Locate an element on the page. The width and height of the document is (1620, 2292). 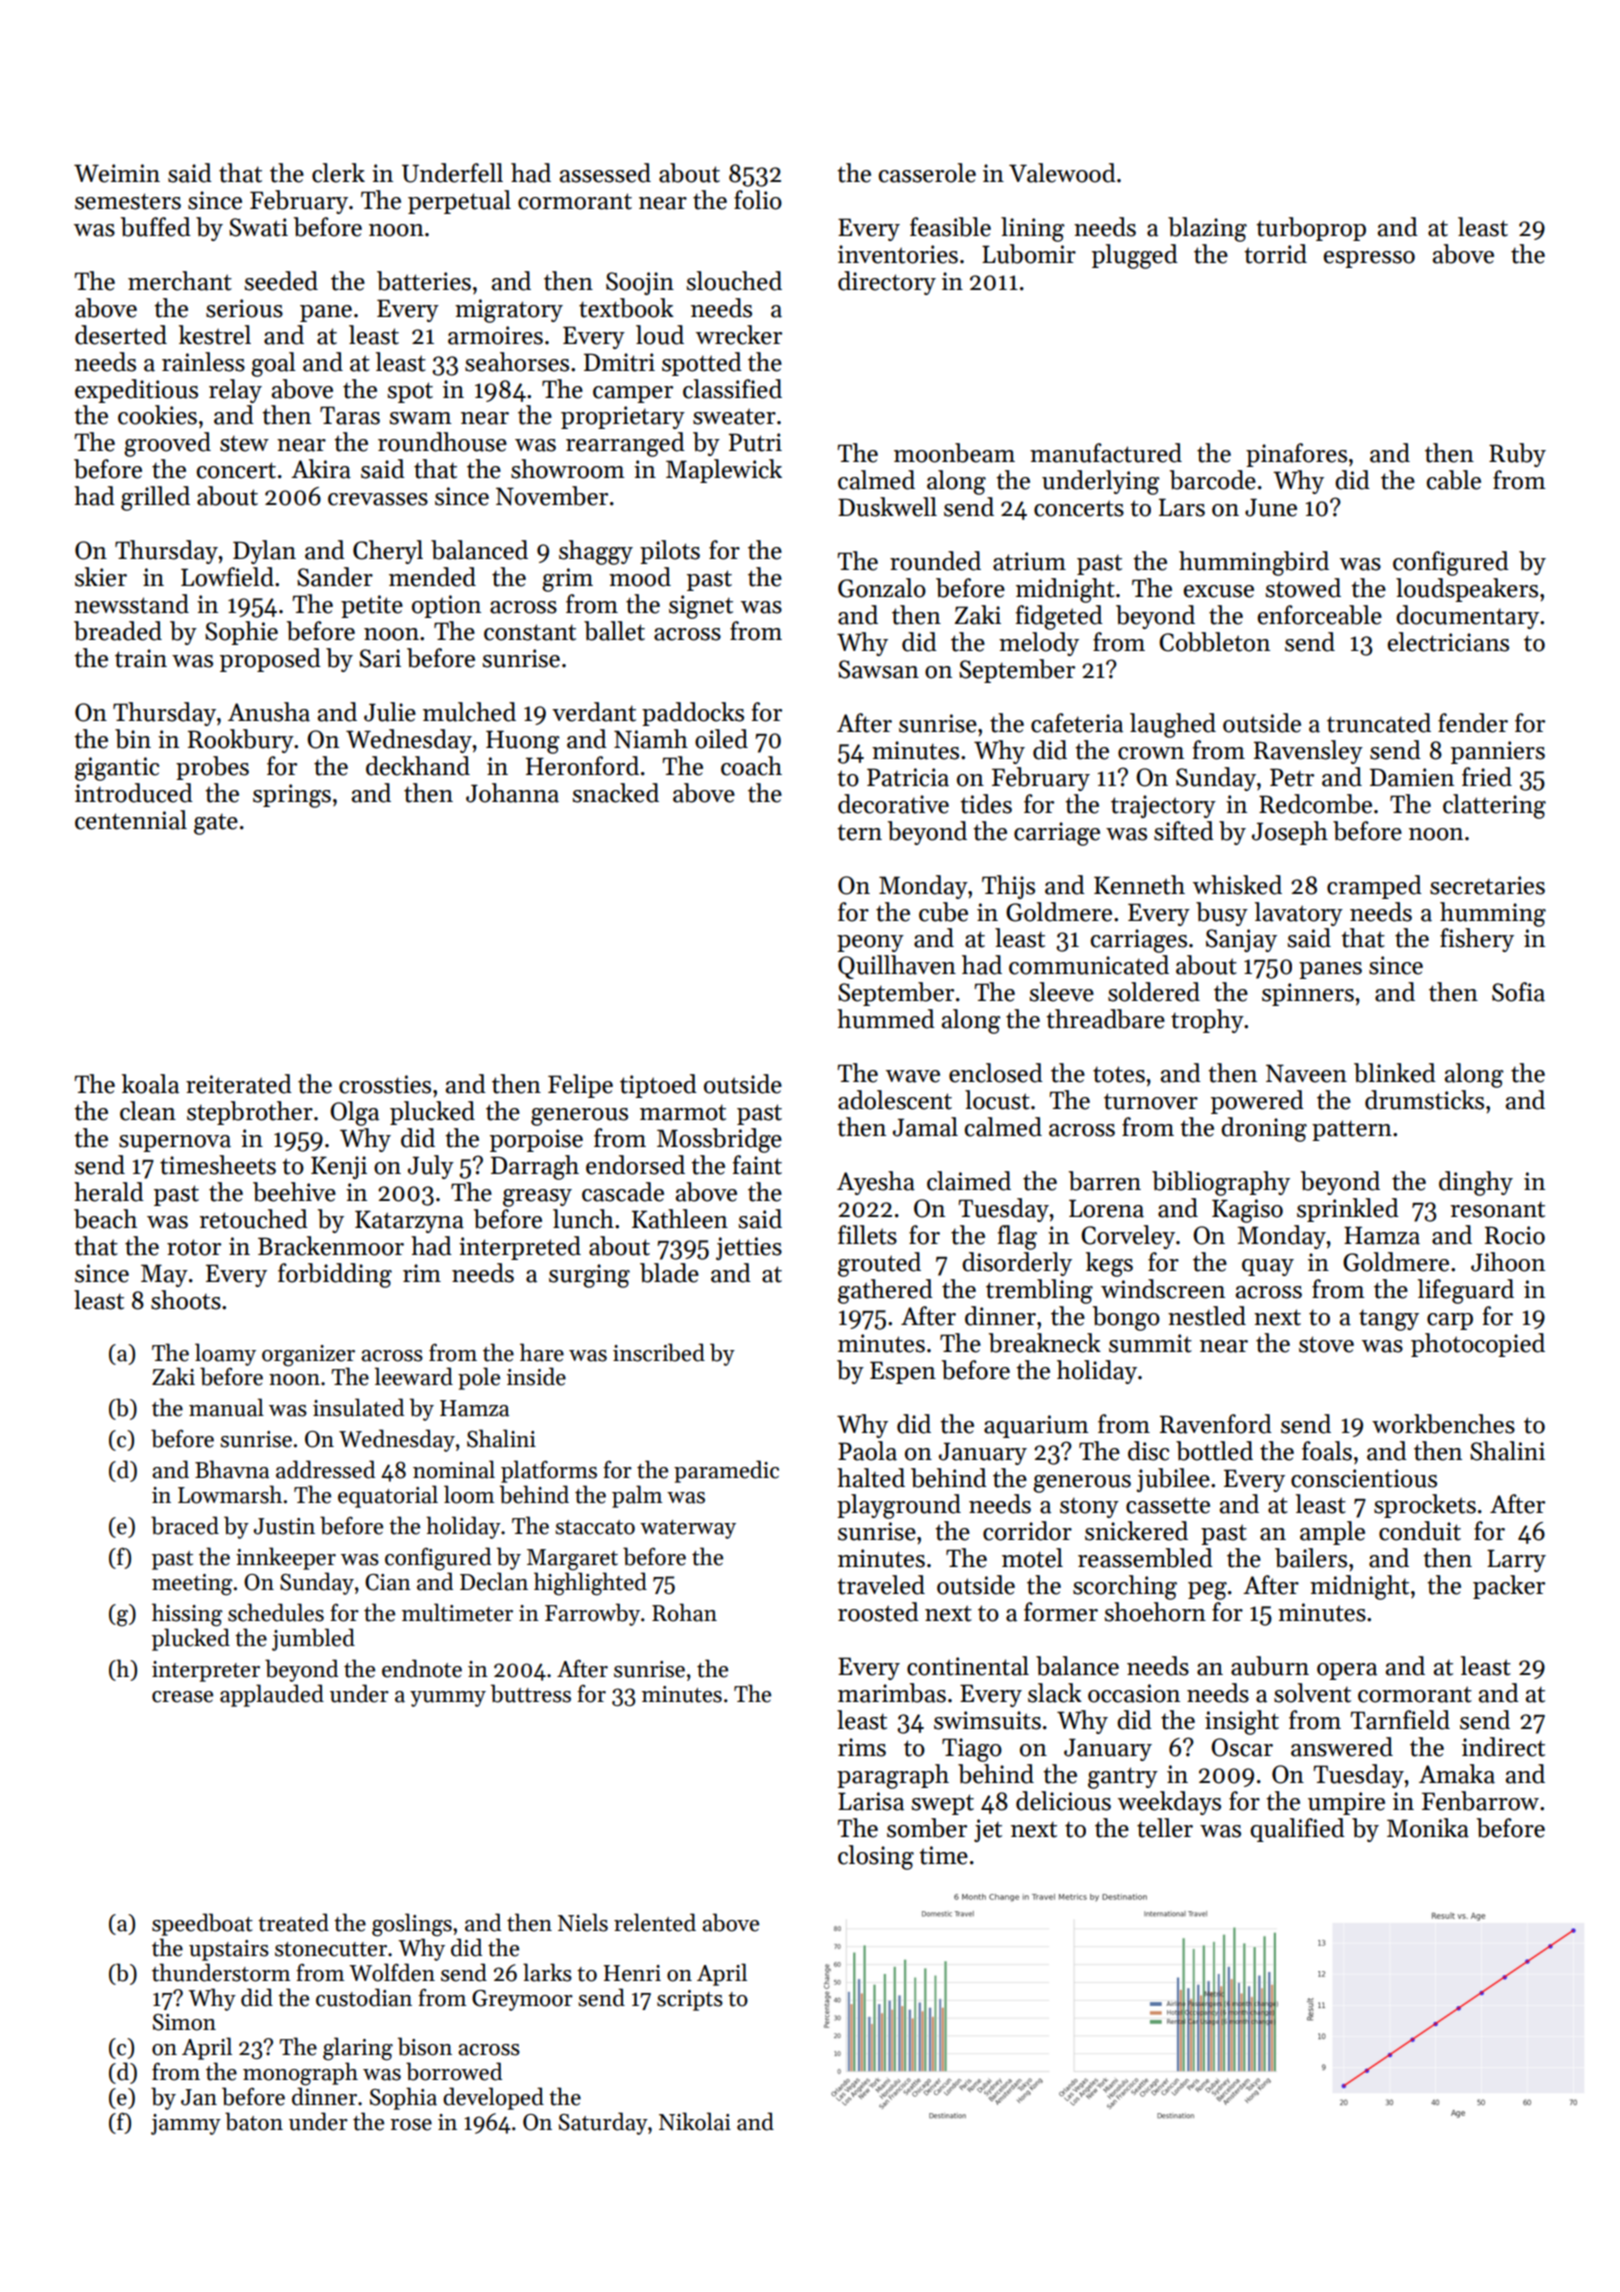
disorderly is located at coordinates (1017, 1264).
